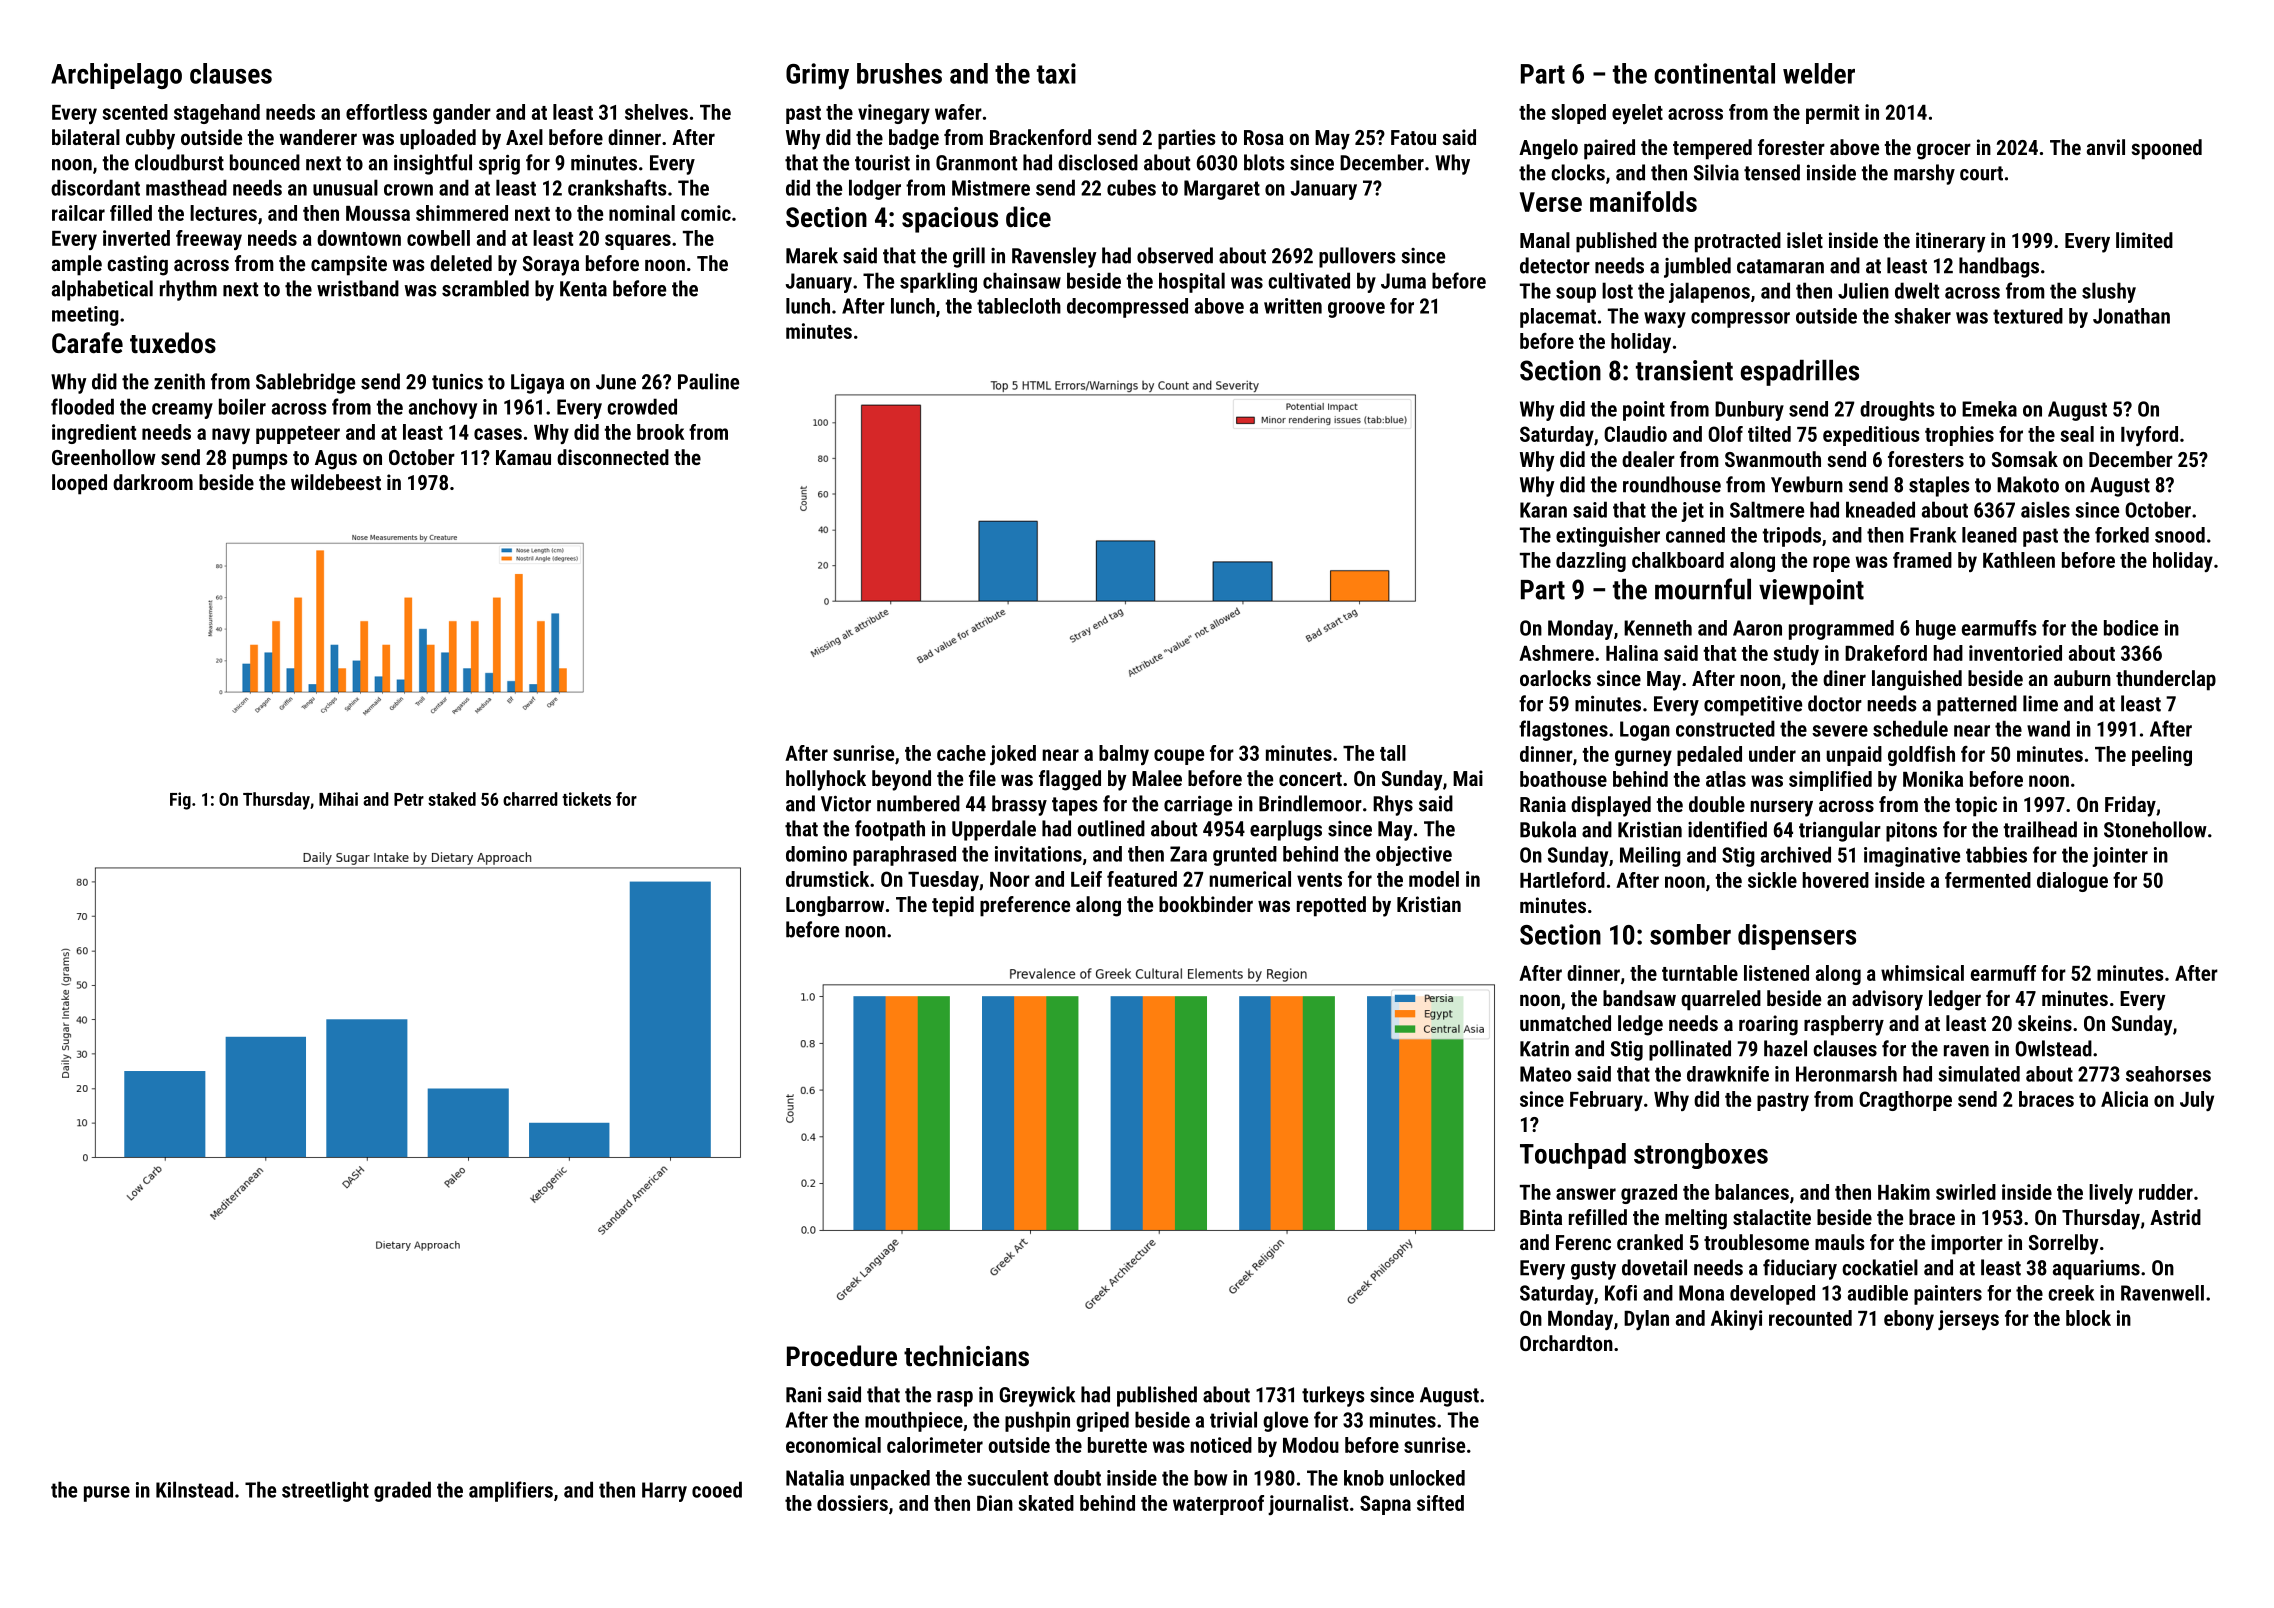 The image size is (2274, 1608). I want to click on aquariums, so click(2096, 1270).
